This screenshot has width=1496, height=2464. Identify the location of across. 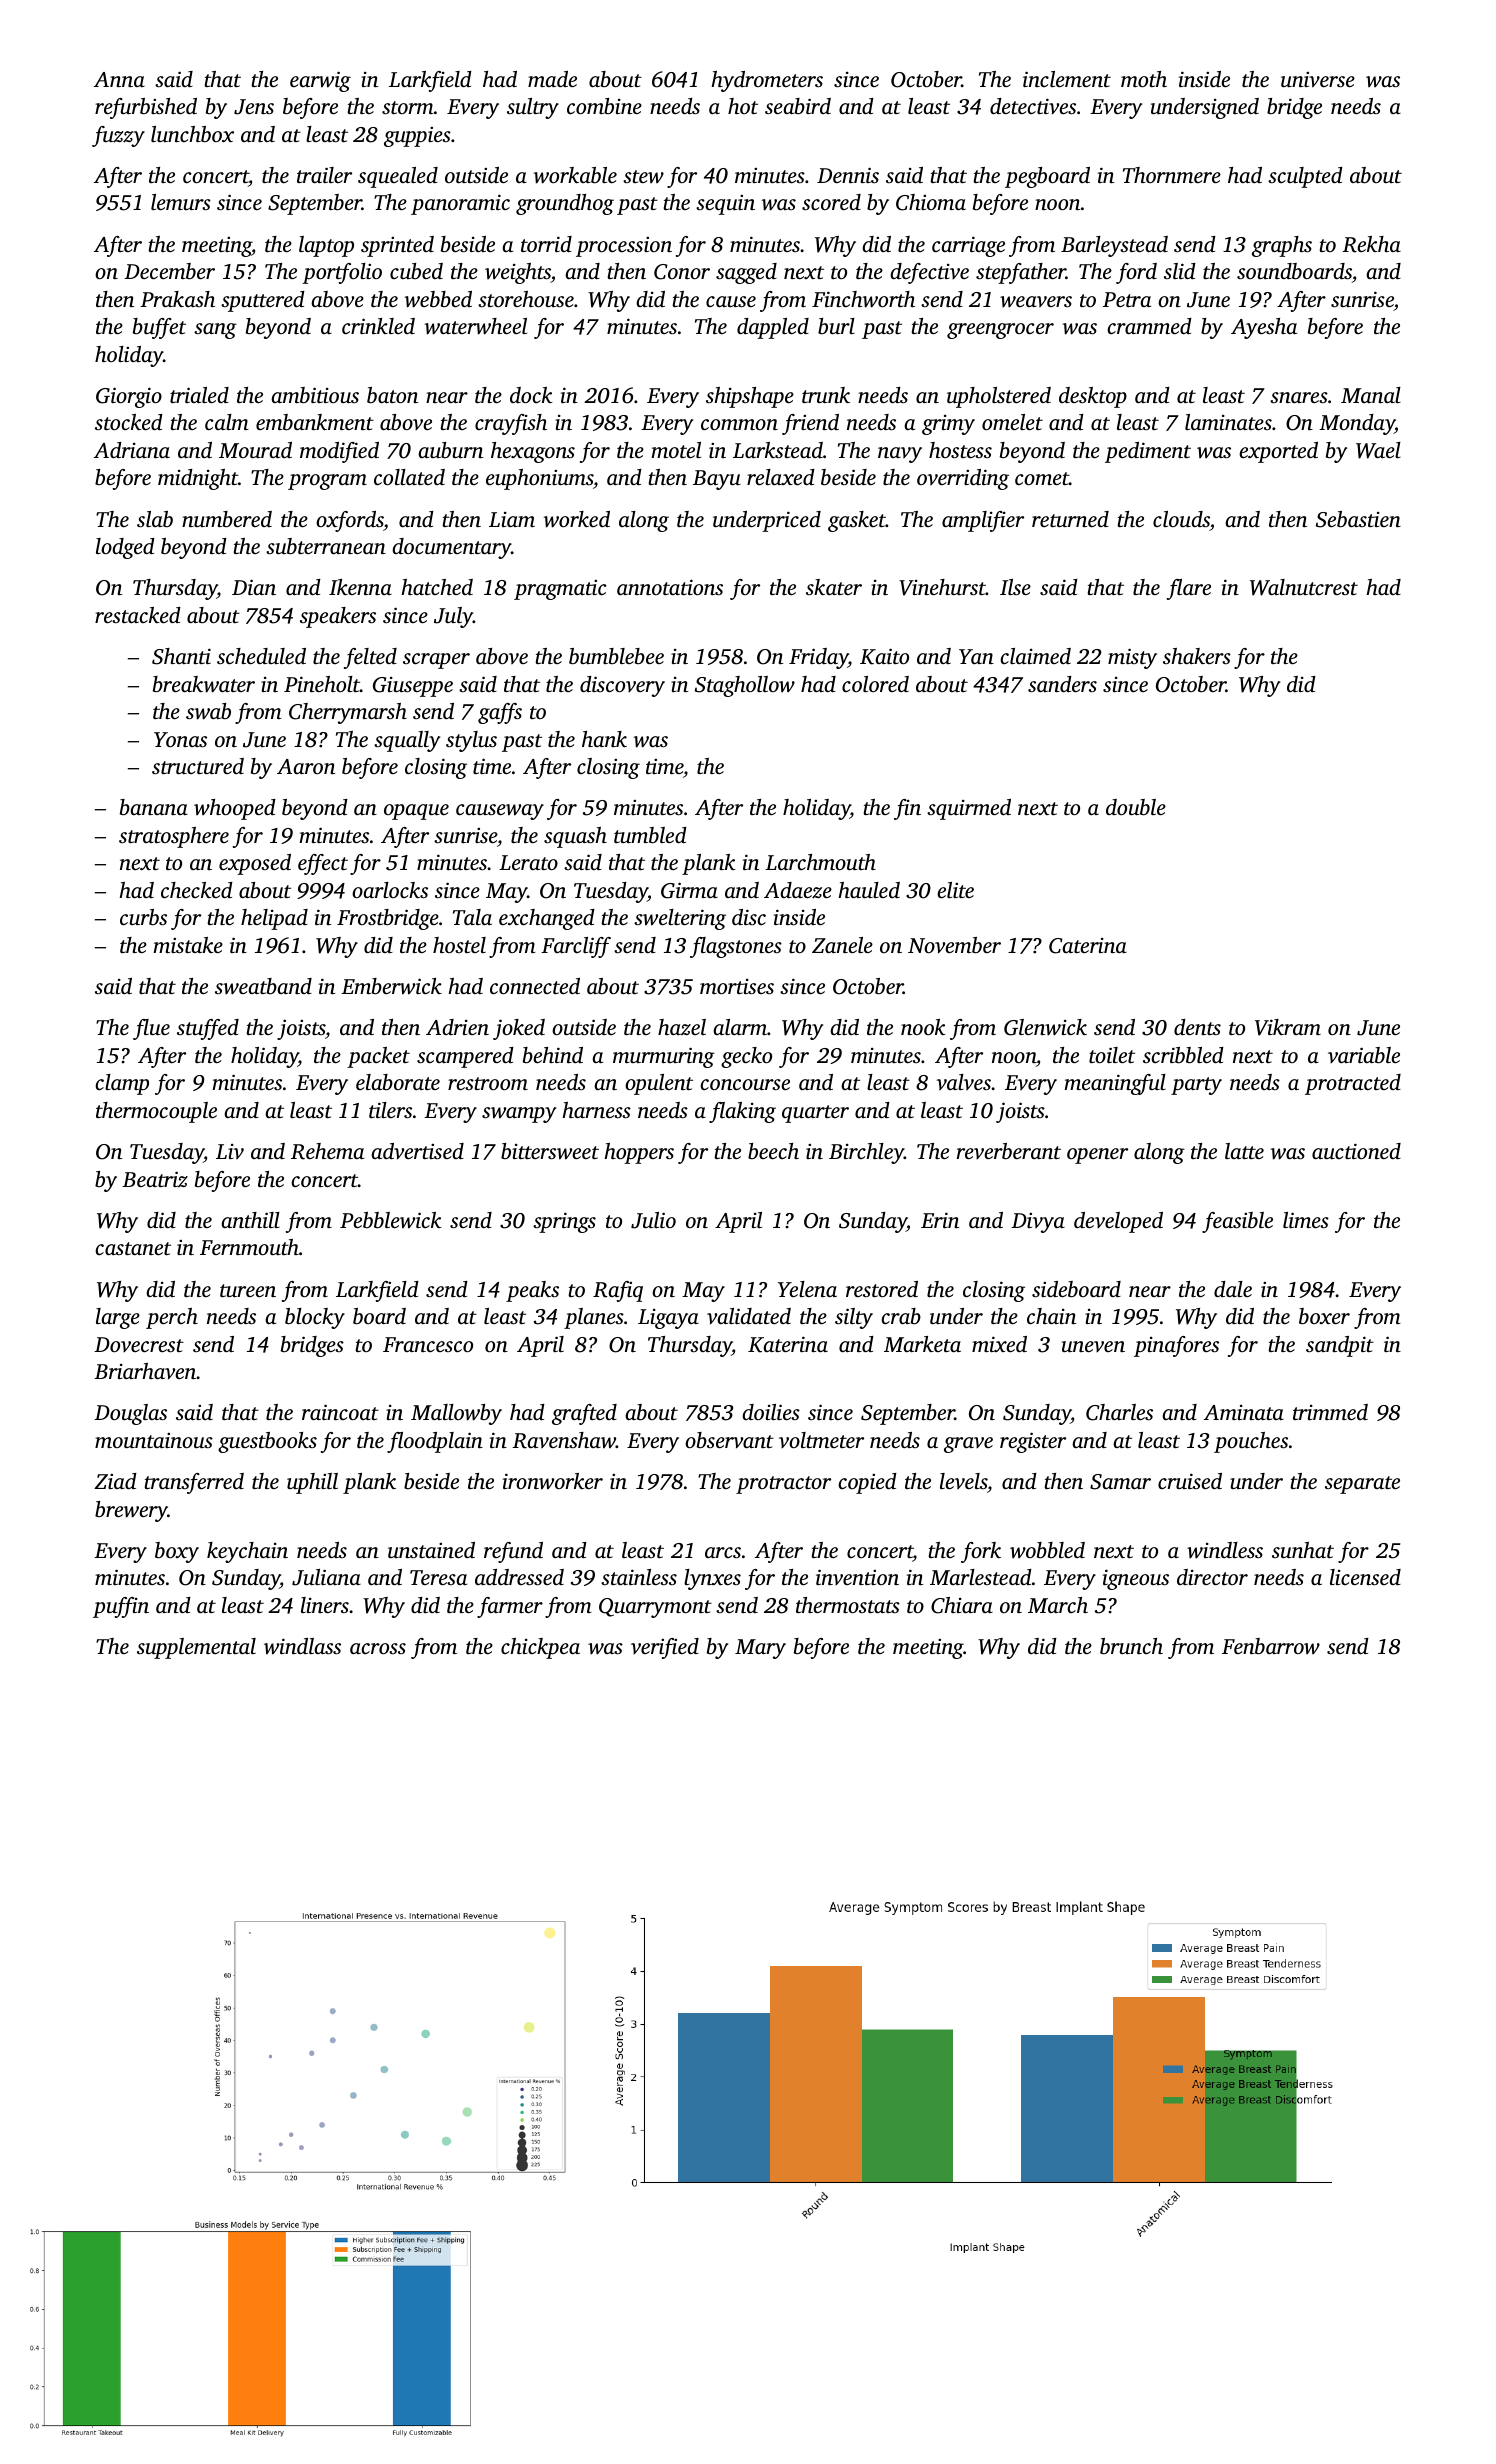
(378, 1648).
